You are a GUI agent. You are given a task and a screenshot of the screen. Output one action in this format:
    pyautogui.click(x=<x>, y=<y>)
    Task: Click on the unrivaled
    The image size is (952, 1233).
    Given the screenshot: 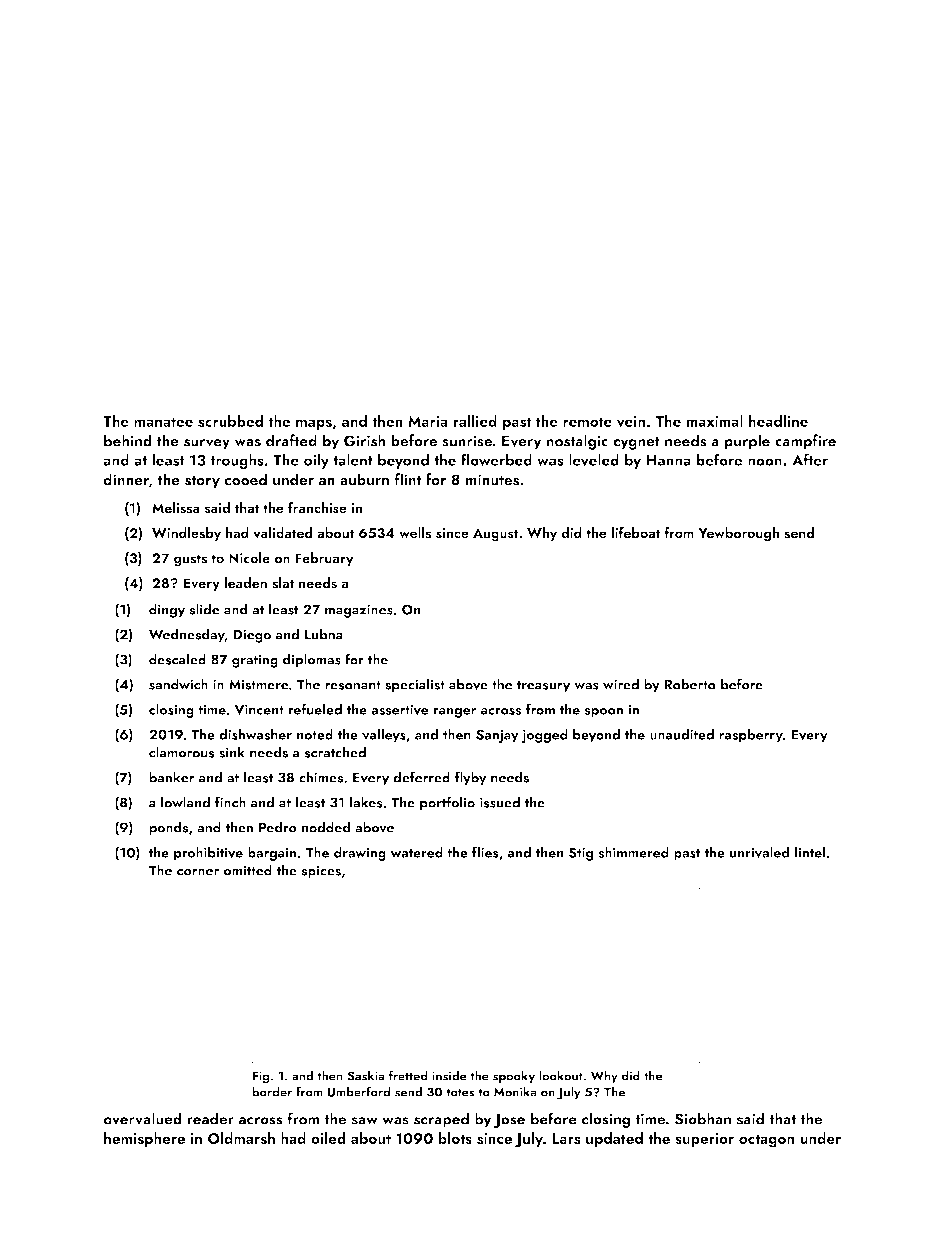 What is the action you would take?
    pyautogui.click(x=759, y=852)
